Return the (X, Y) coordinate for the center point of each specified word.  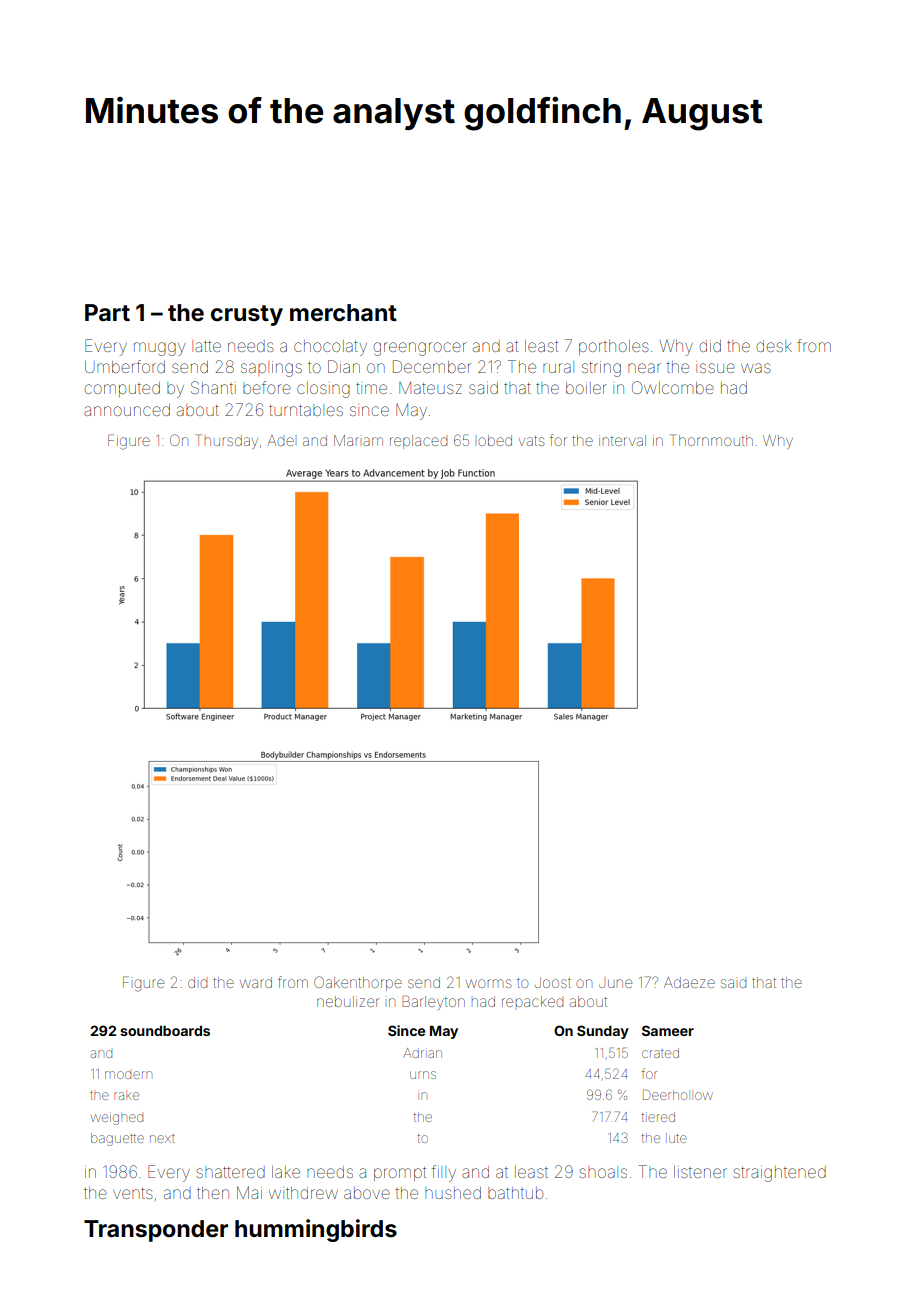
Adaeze (689, 982)
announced (127, 410)
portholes (614, 347)
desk (774, 346)
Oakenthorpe (358, 983)
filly (444, 1173)
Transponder (156, 1231)
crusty (247, 315)
